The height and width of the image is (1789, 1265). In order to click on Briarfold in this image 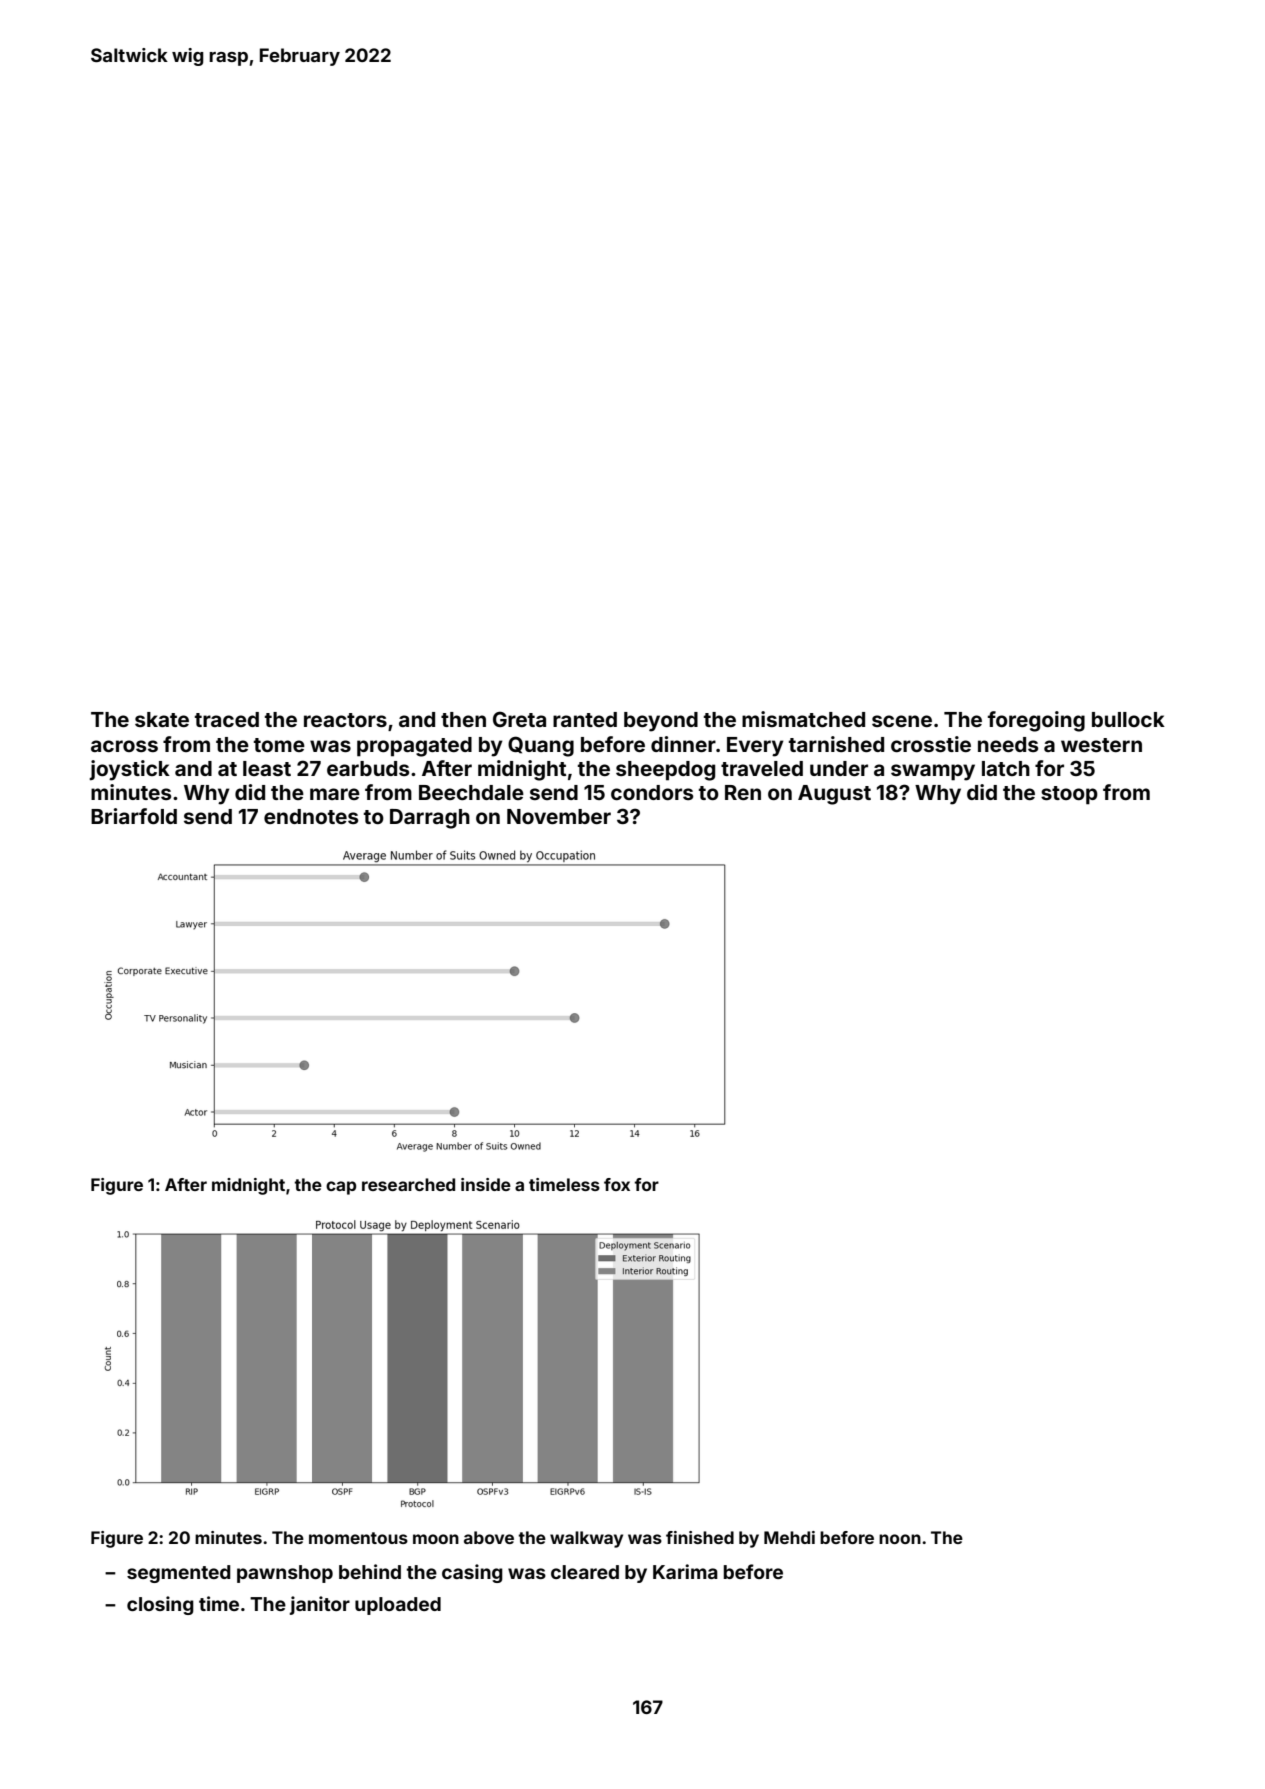, I will do `click(134, 816)`.
